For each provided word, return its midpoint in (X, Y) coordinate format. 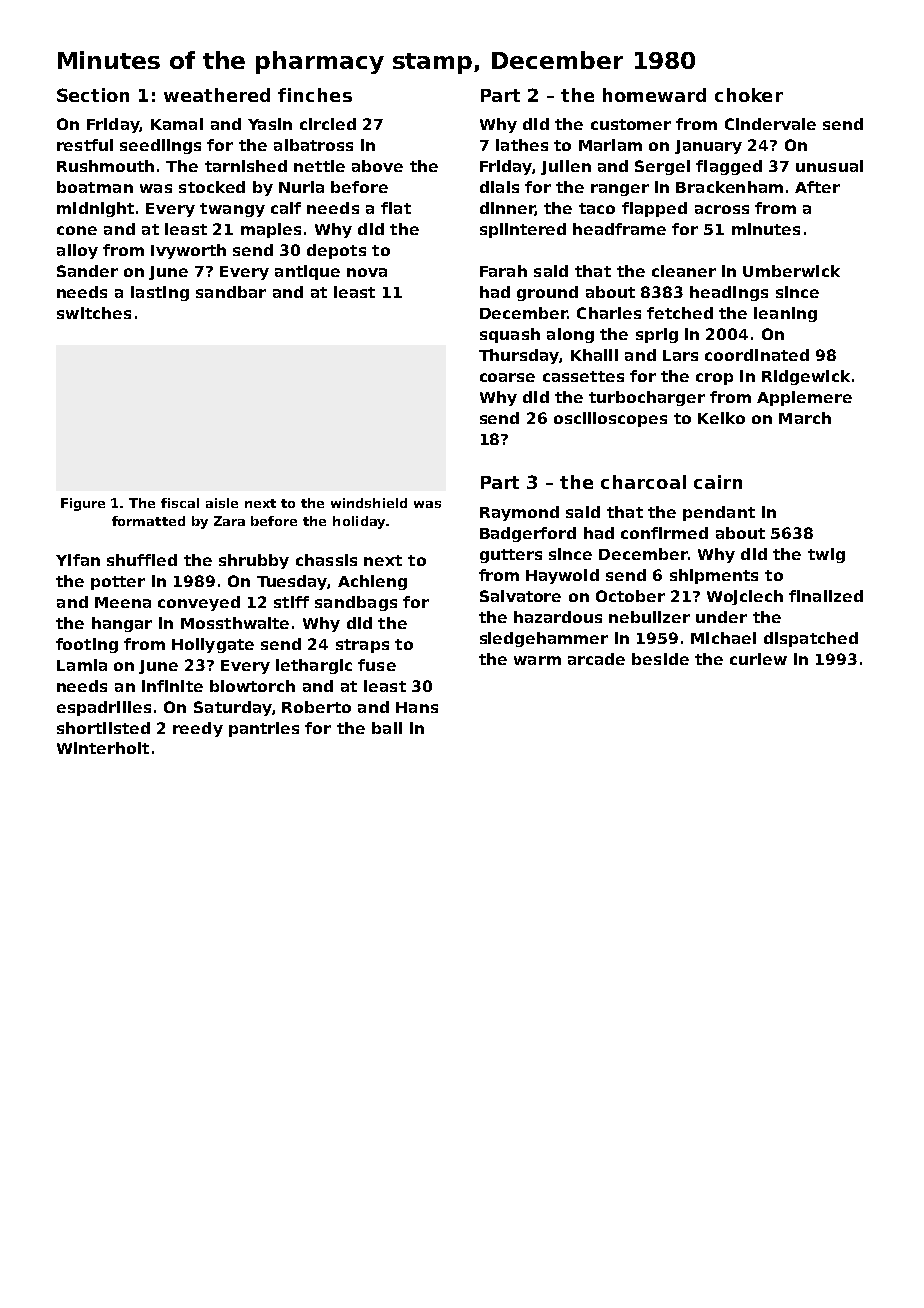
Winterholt (103, 748)
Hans (417, 707)
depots (336, 251)
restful (85, 145)
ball (387, 728)
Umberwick (791, 271)
